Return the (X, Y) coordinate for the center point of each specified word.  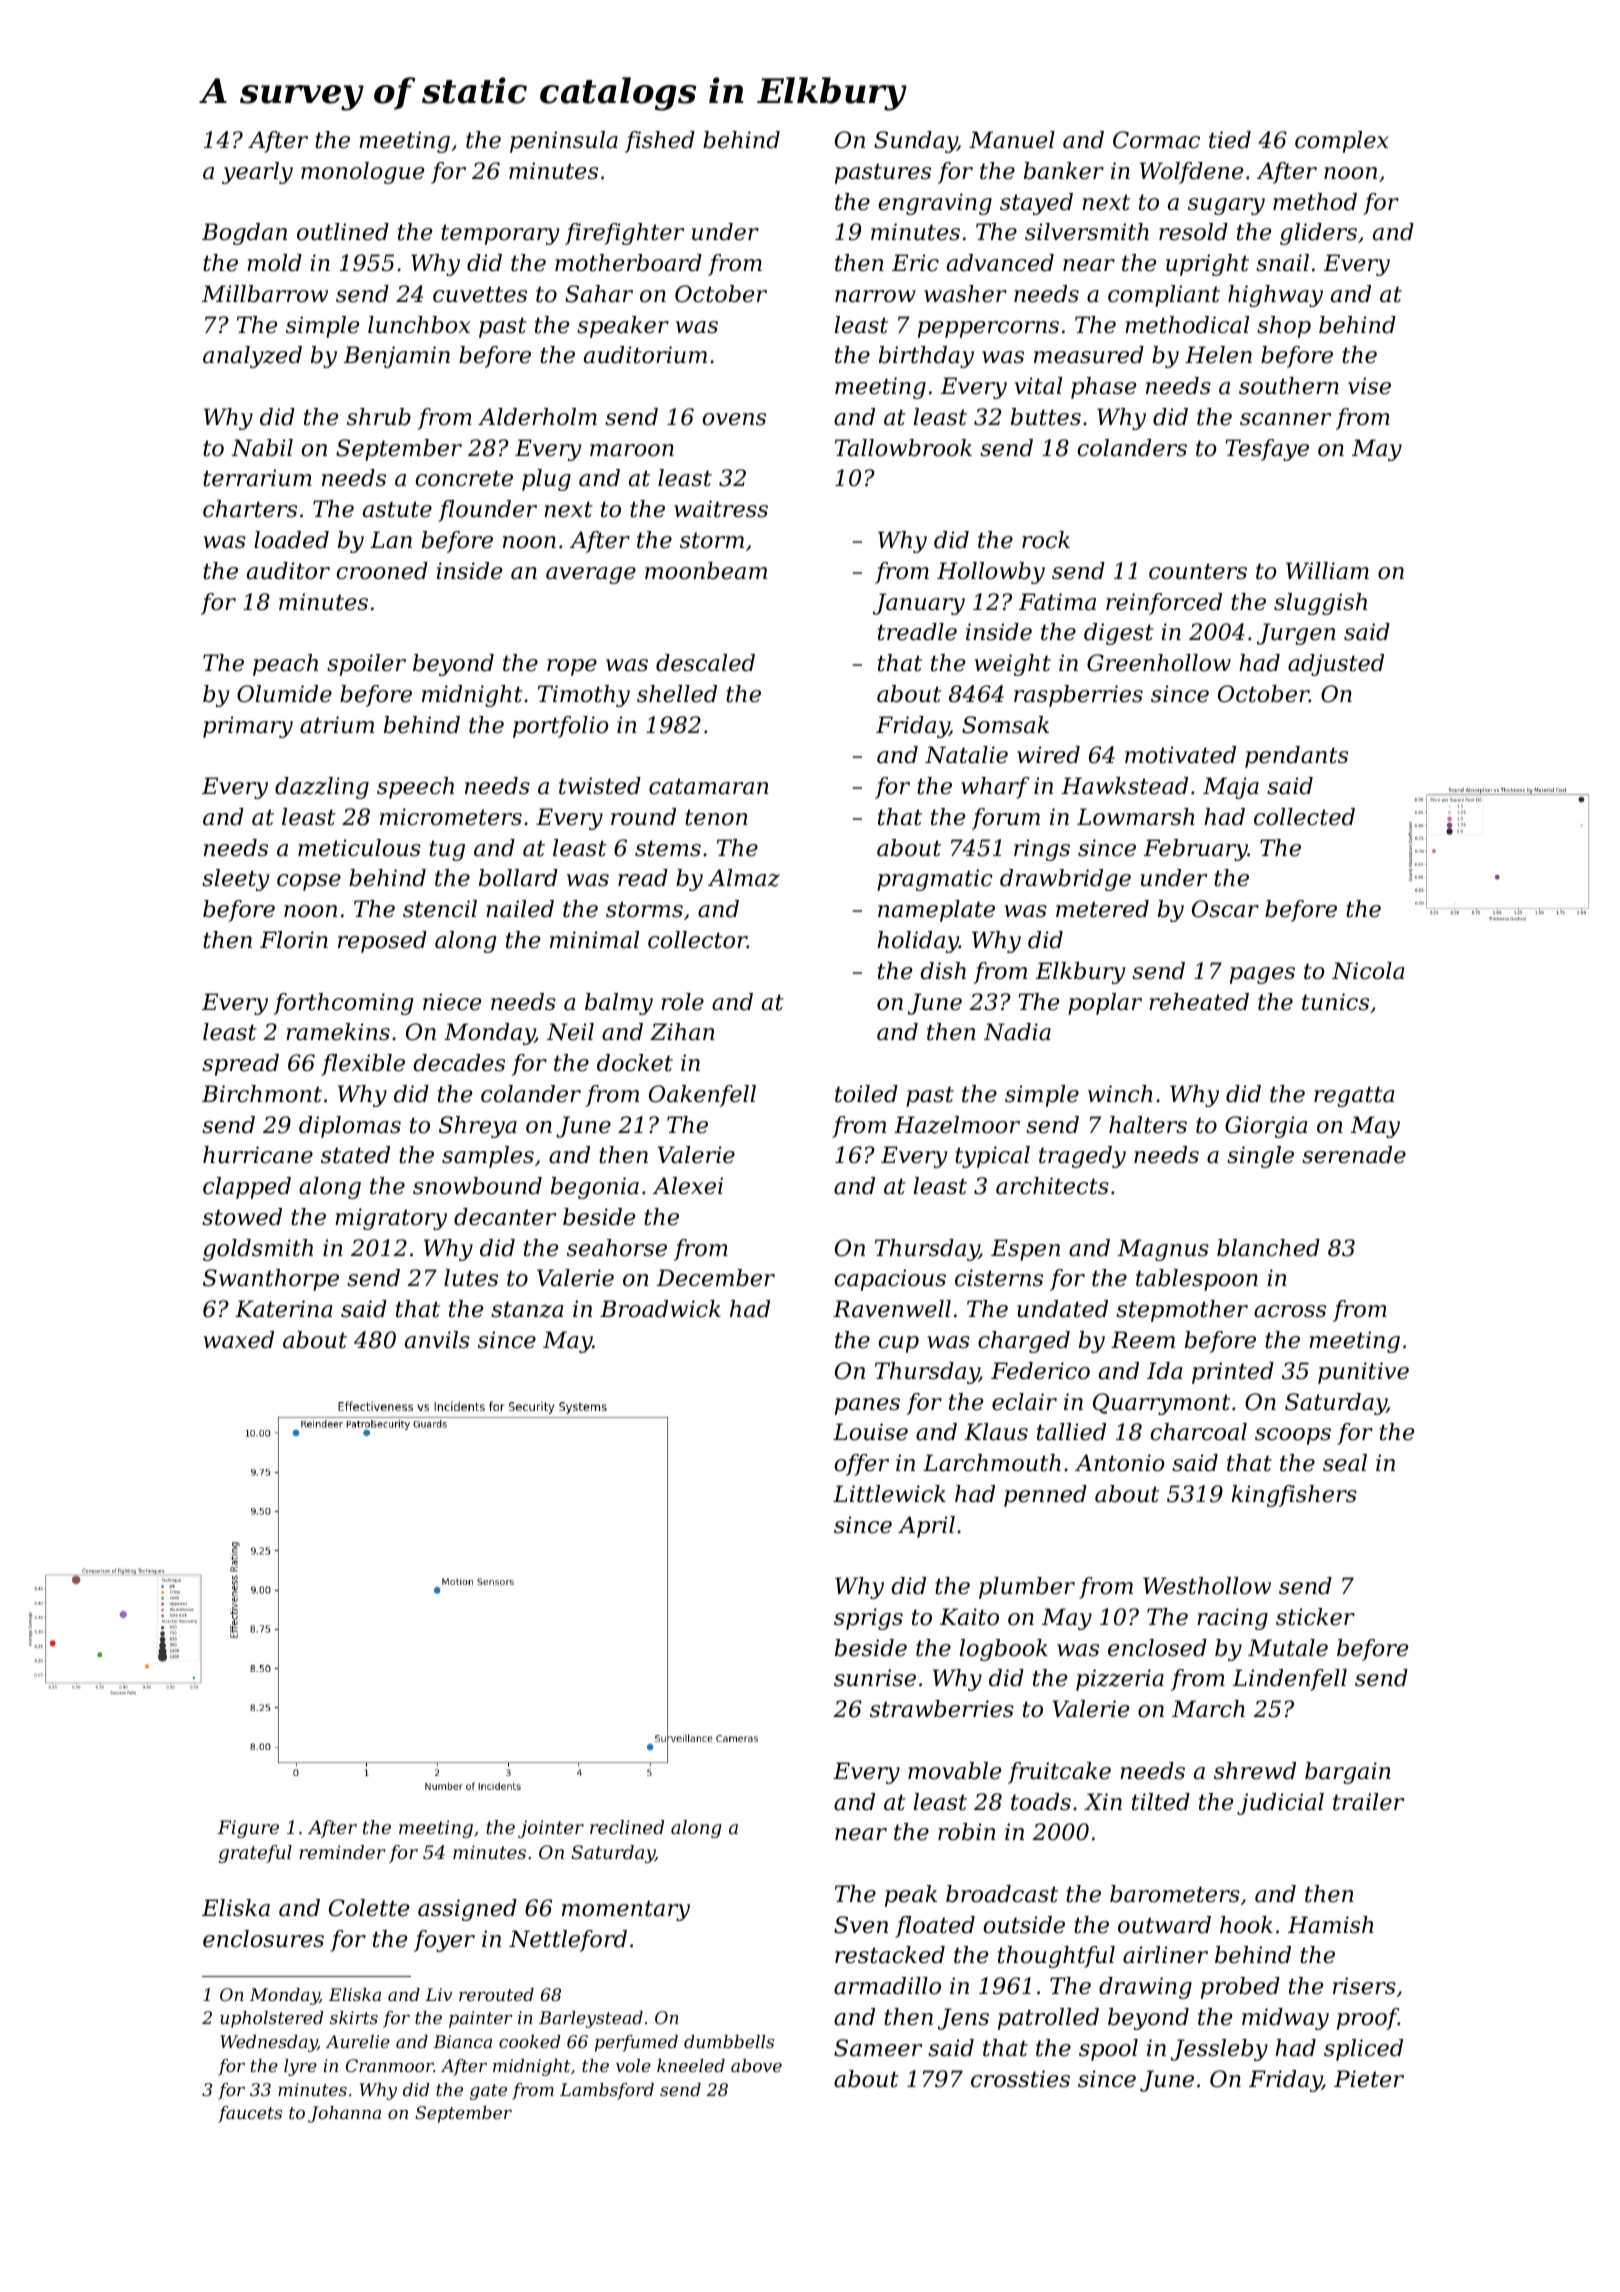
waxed (239, 1340)
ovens (734, 419)
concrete (464, 478)
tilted (1161, 1802)
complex (1342, 142)
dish (943, 971)
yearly (257, 173)
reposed (382, 942)
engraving (935, 204)
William (1327, 571)
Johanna (344, 2114)
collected (1304, 817)
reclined (627, 1827)
